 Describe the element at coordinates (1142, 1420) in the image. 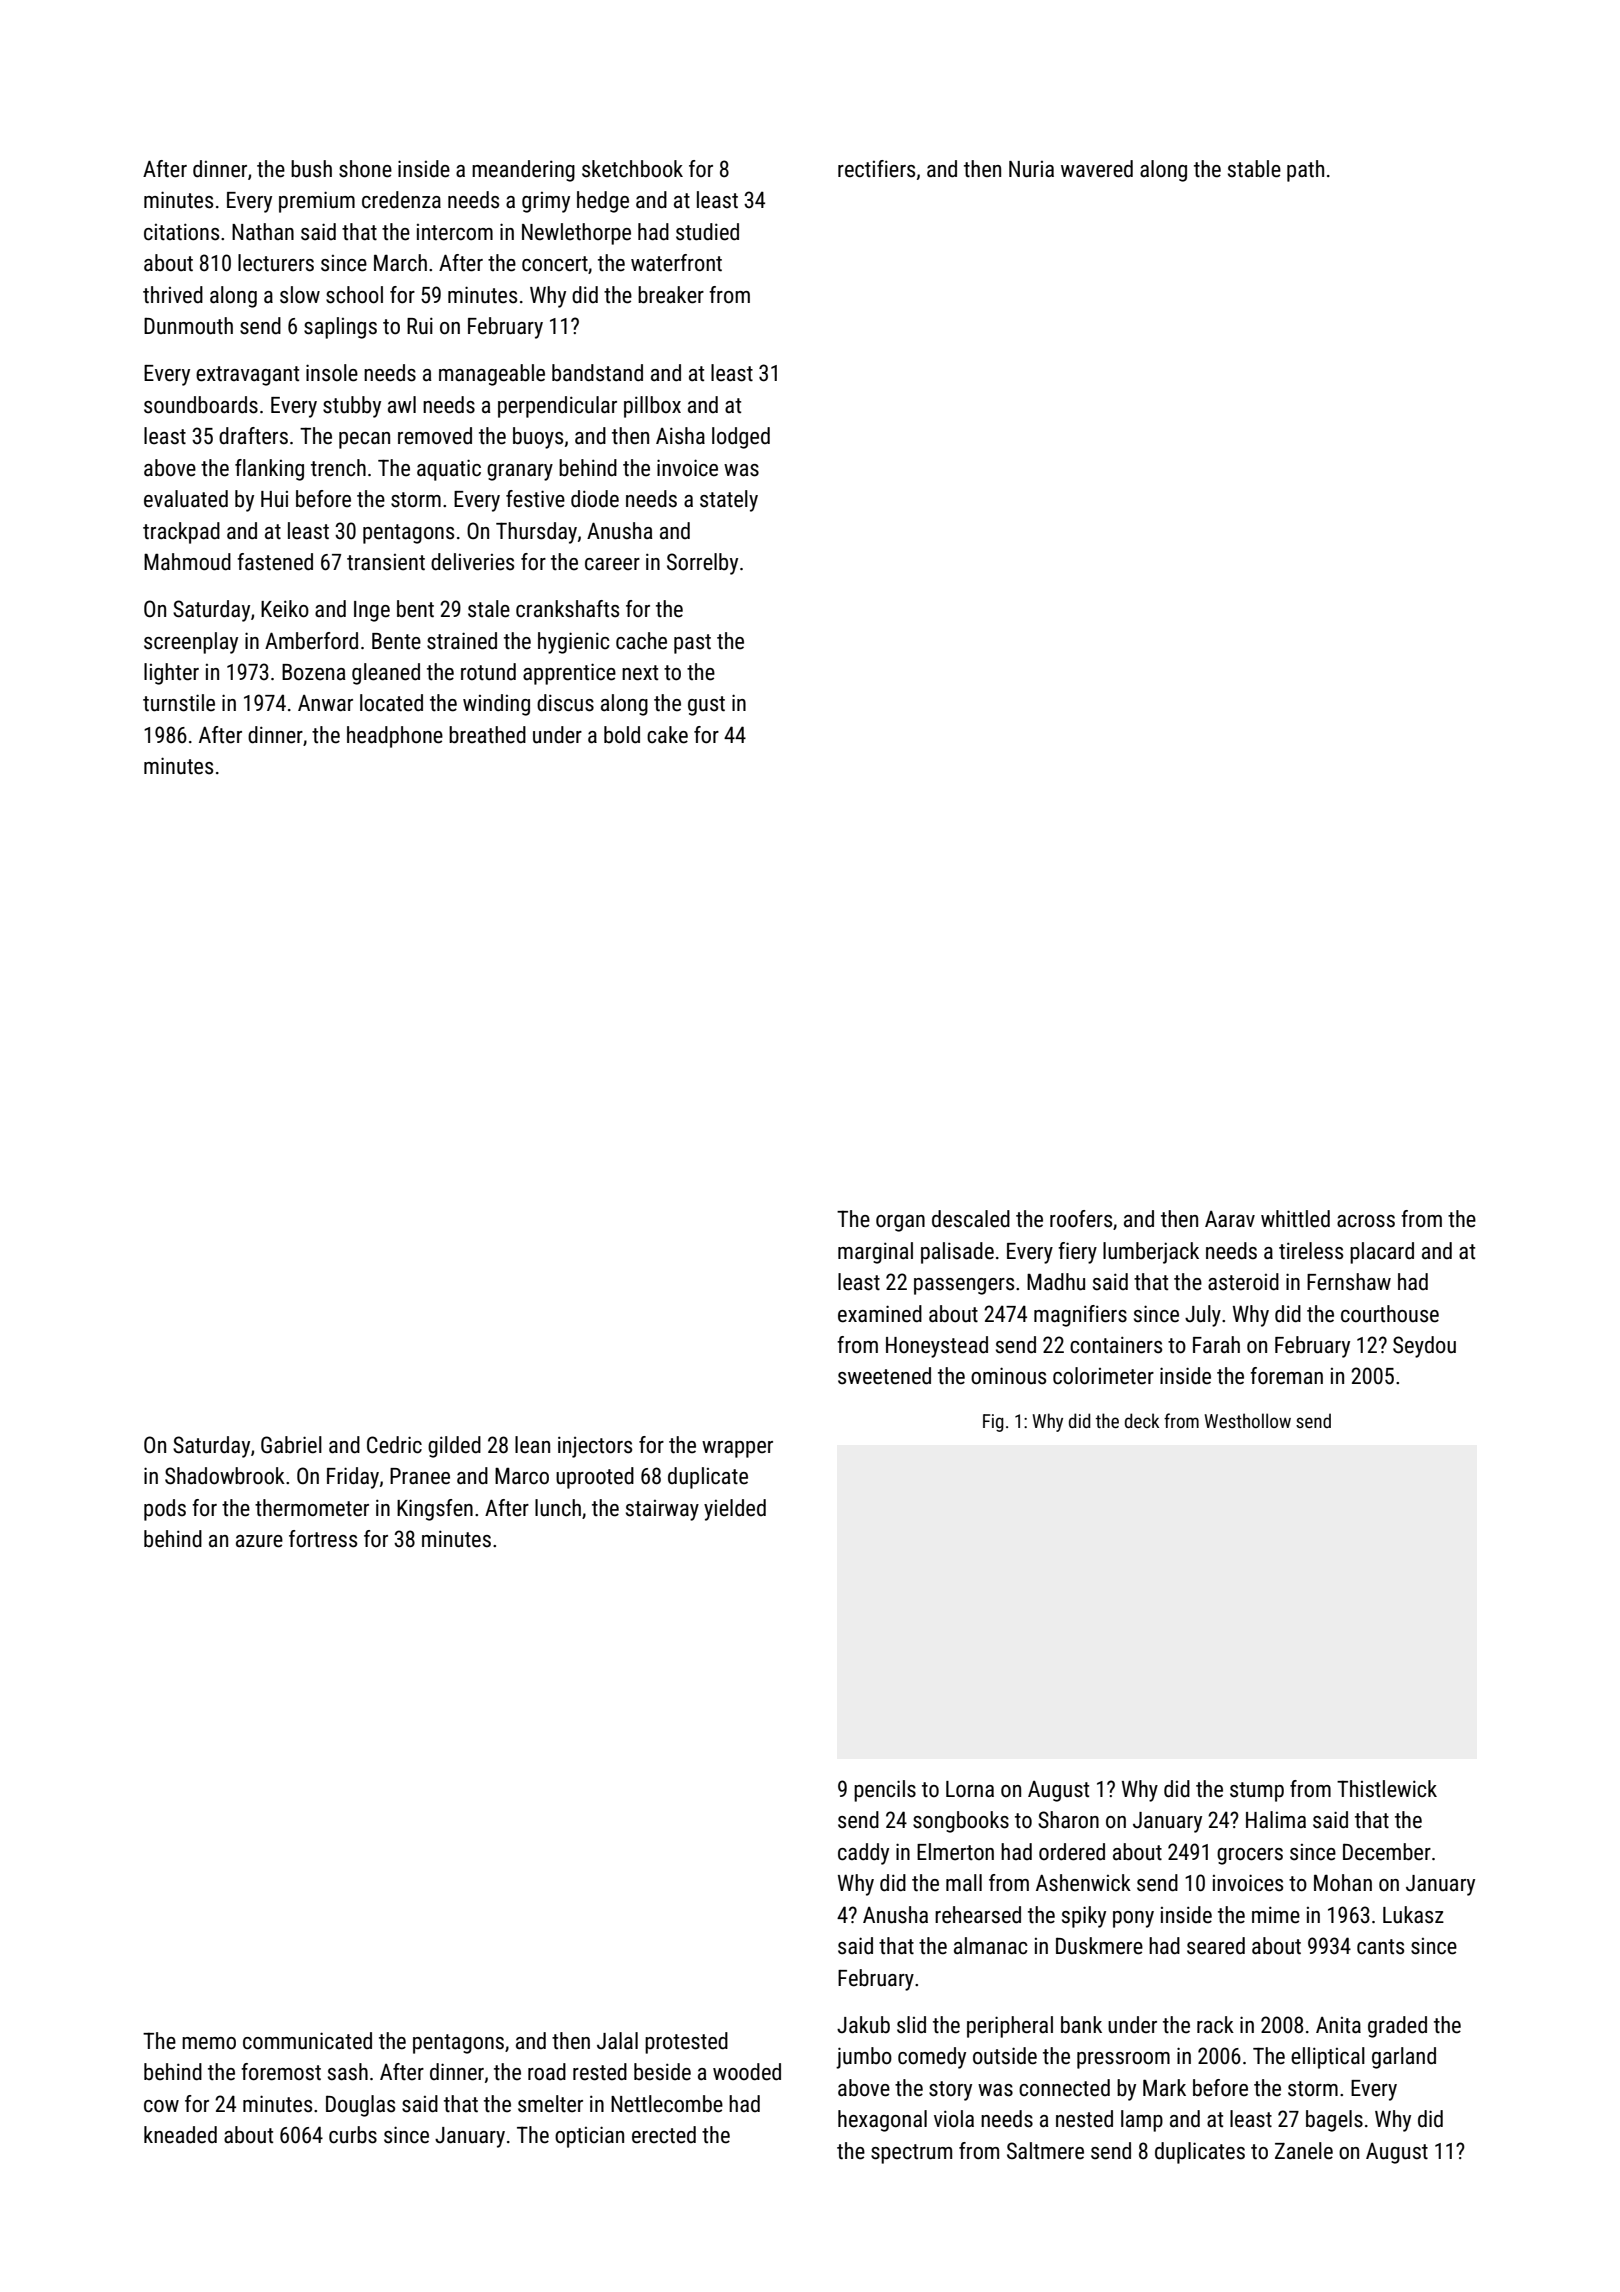

I see `deck` at that location.
